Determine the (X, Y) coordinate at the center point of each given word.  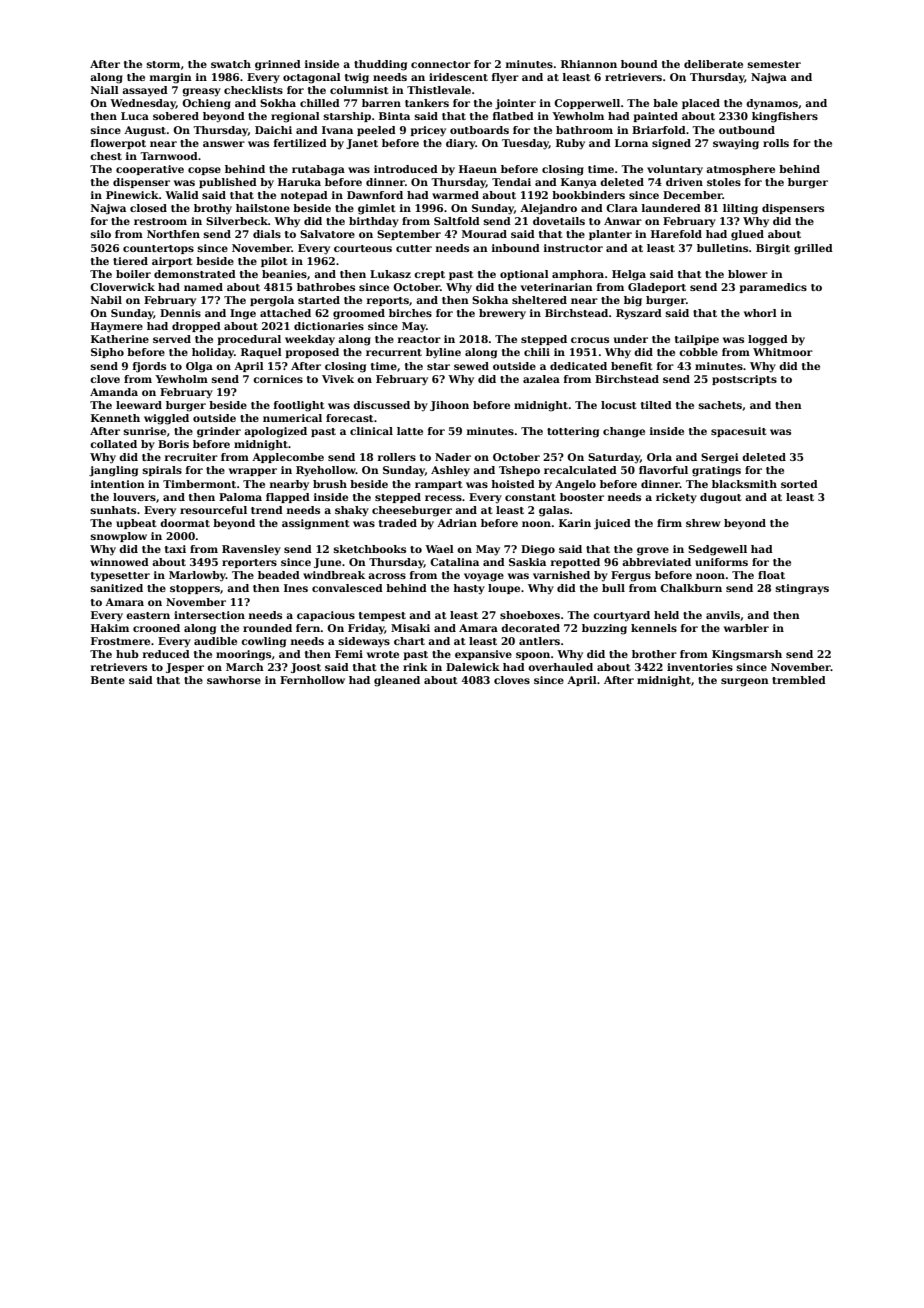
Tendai (511, 182)
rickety (676, 498)
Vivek (338, 379)
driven (684, 182)
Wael (439, 549)
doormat (185, 523)
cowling (263, 642)
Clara (622, 208)
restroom (160, 221)
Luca (135, 116)
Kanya (579, 183)
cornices (278, 379)
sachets (720, 405)
